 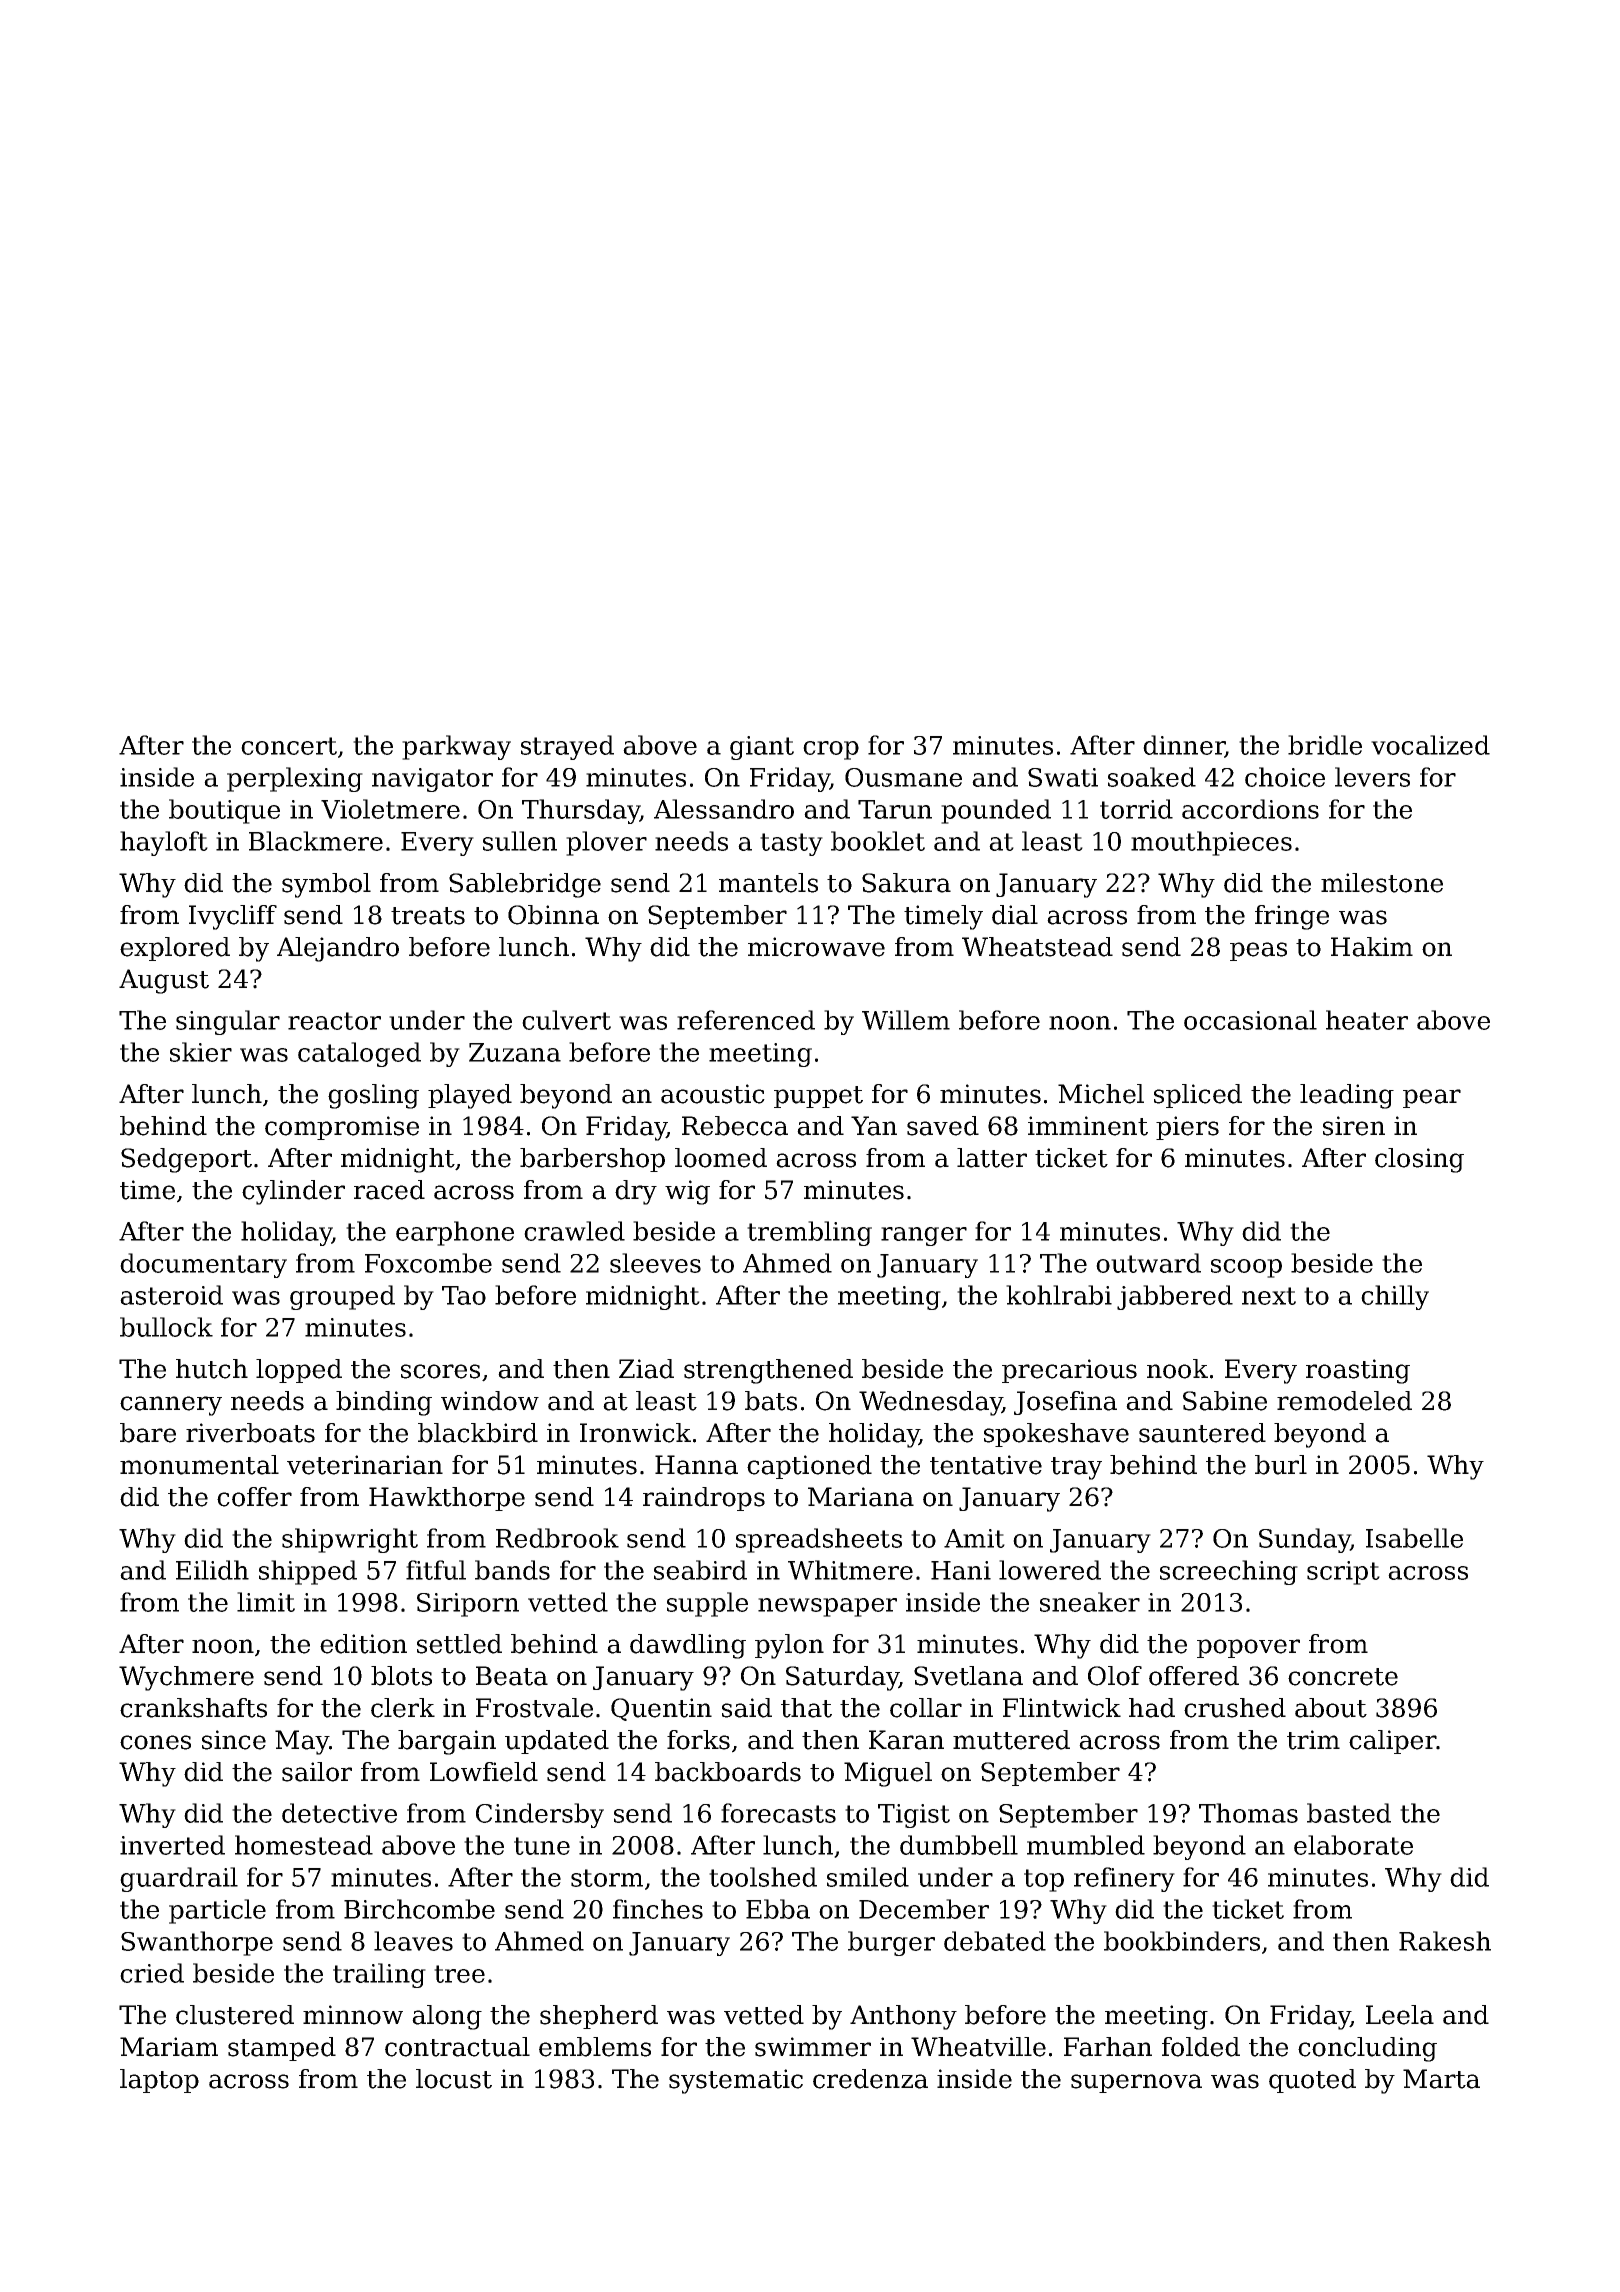 I want to click on symbol, so click(x=326, y=885).
